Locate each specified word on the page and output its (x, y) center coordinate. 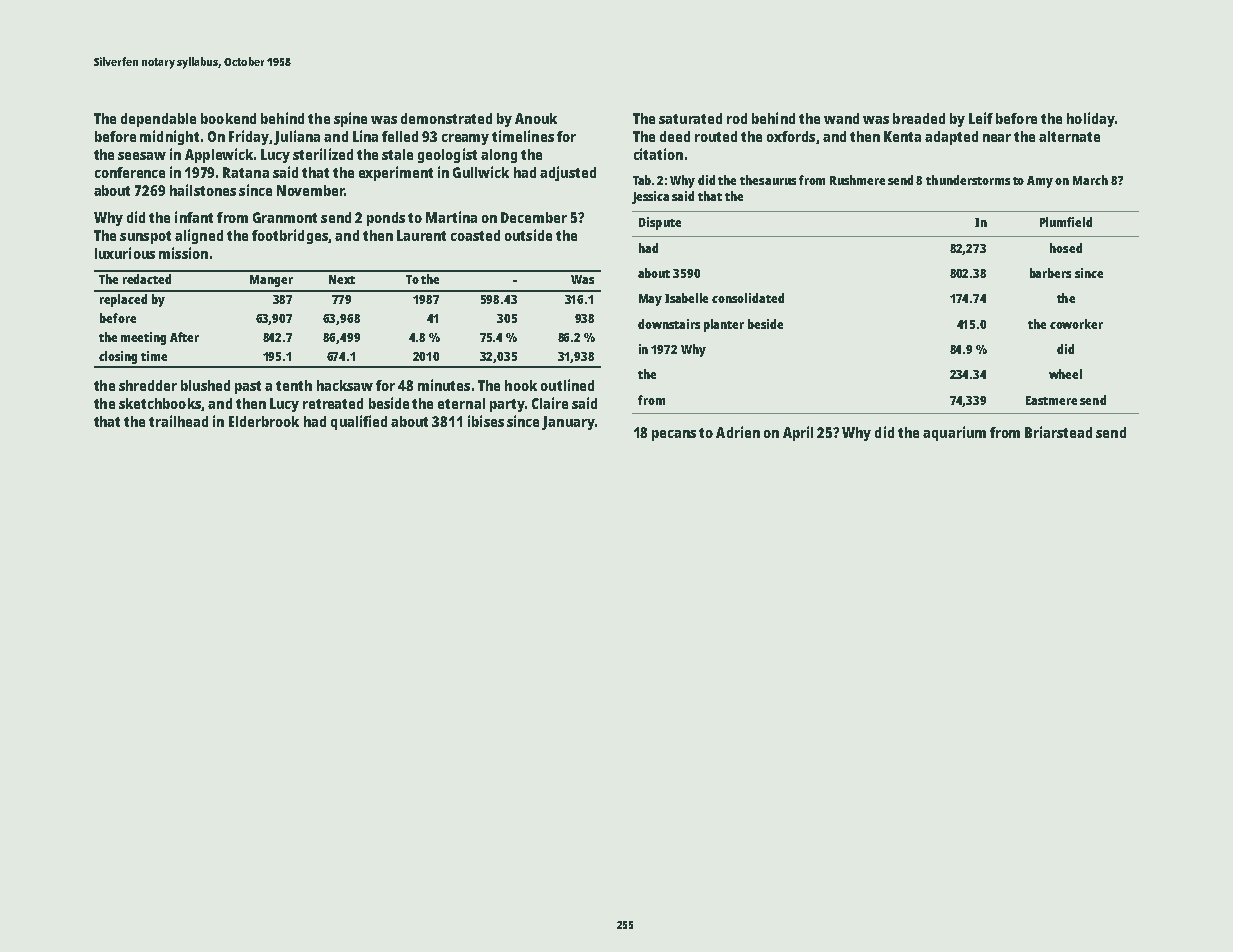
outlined (567, 385)
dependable (158, 120)
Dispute (660, 223)
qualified (359, 422)
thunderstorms (968, 180)
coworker (1076, 324)
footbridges (290, 236)
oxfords (791, 136)
